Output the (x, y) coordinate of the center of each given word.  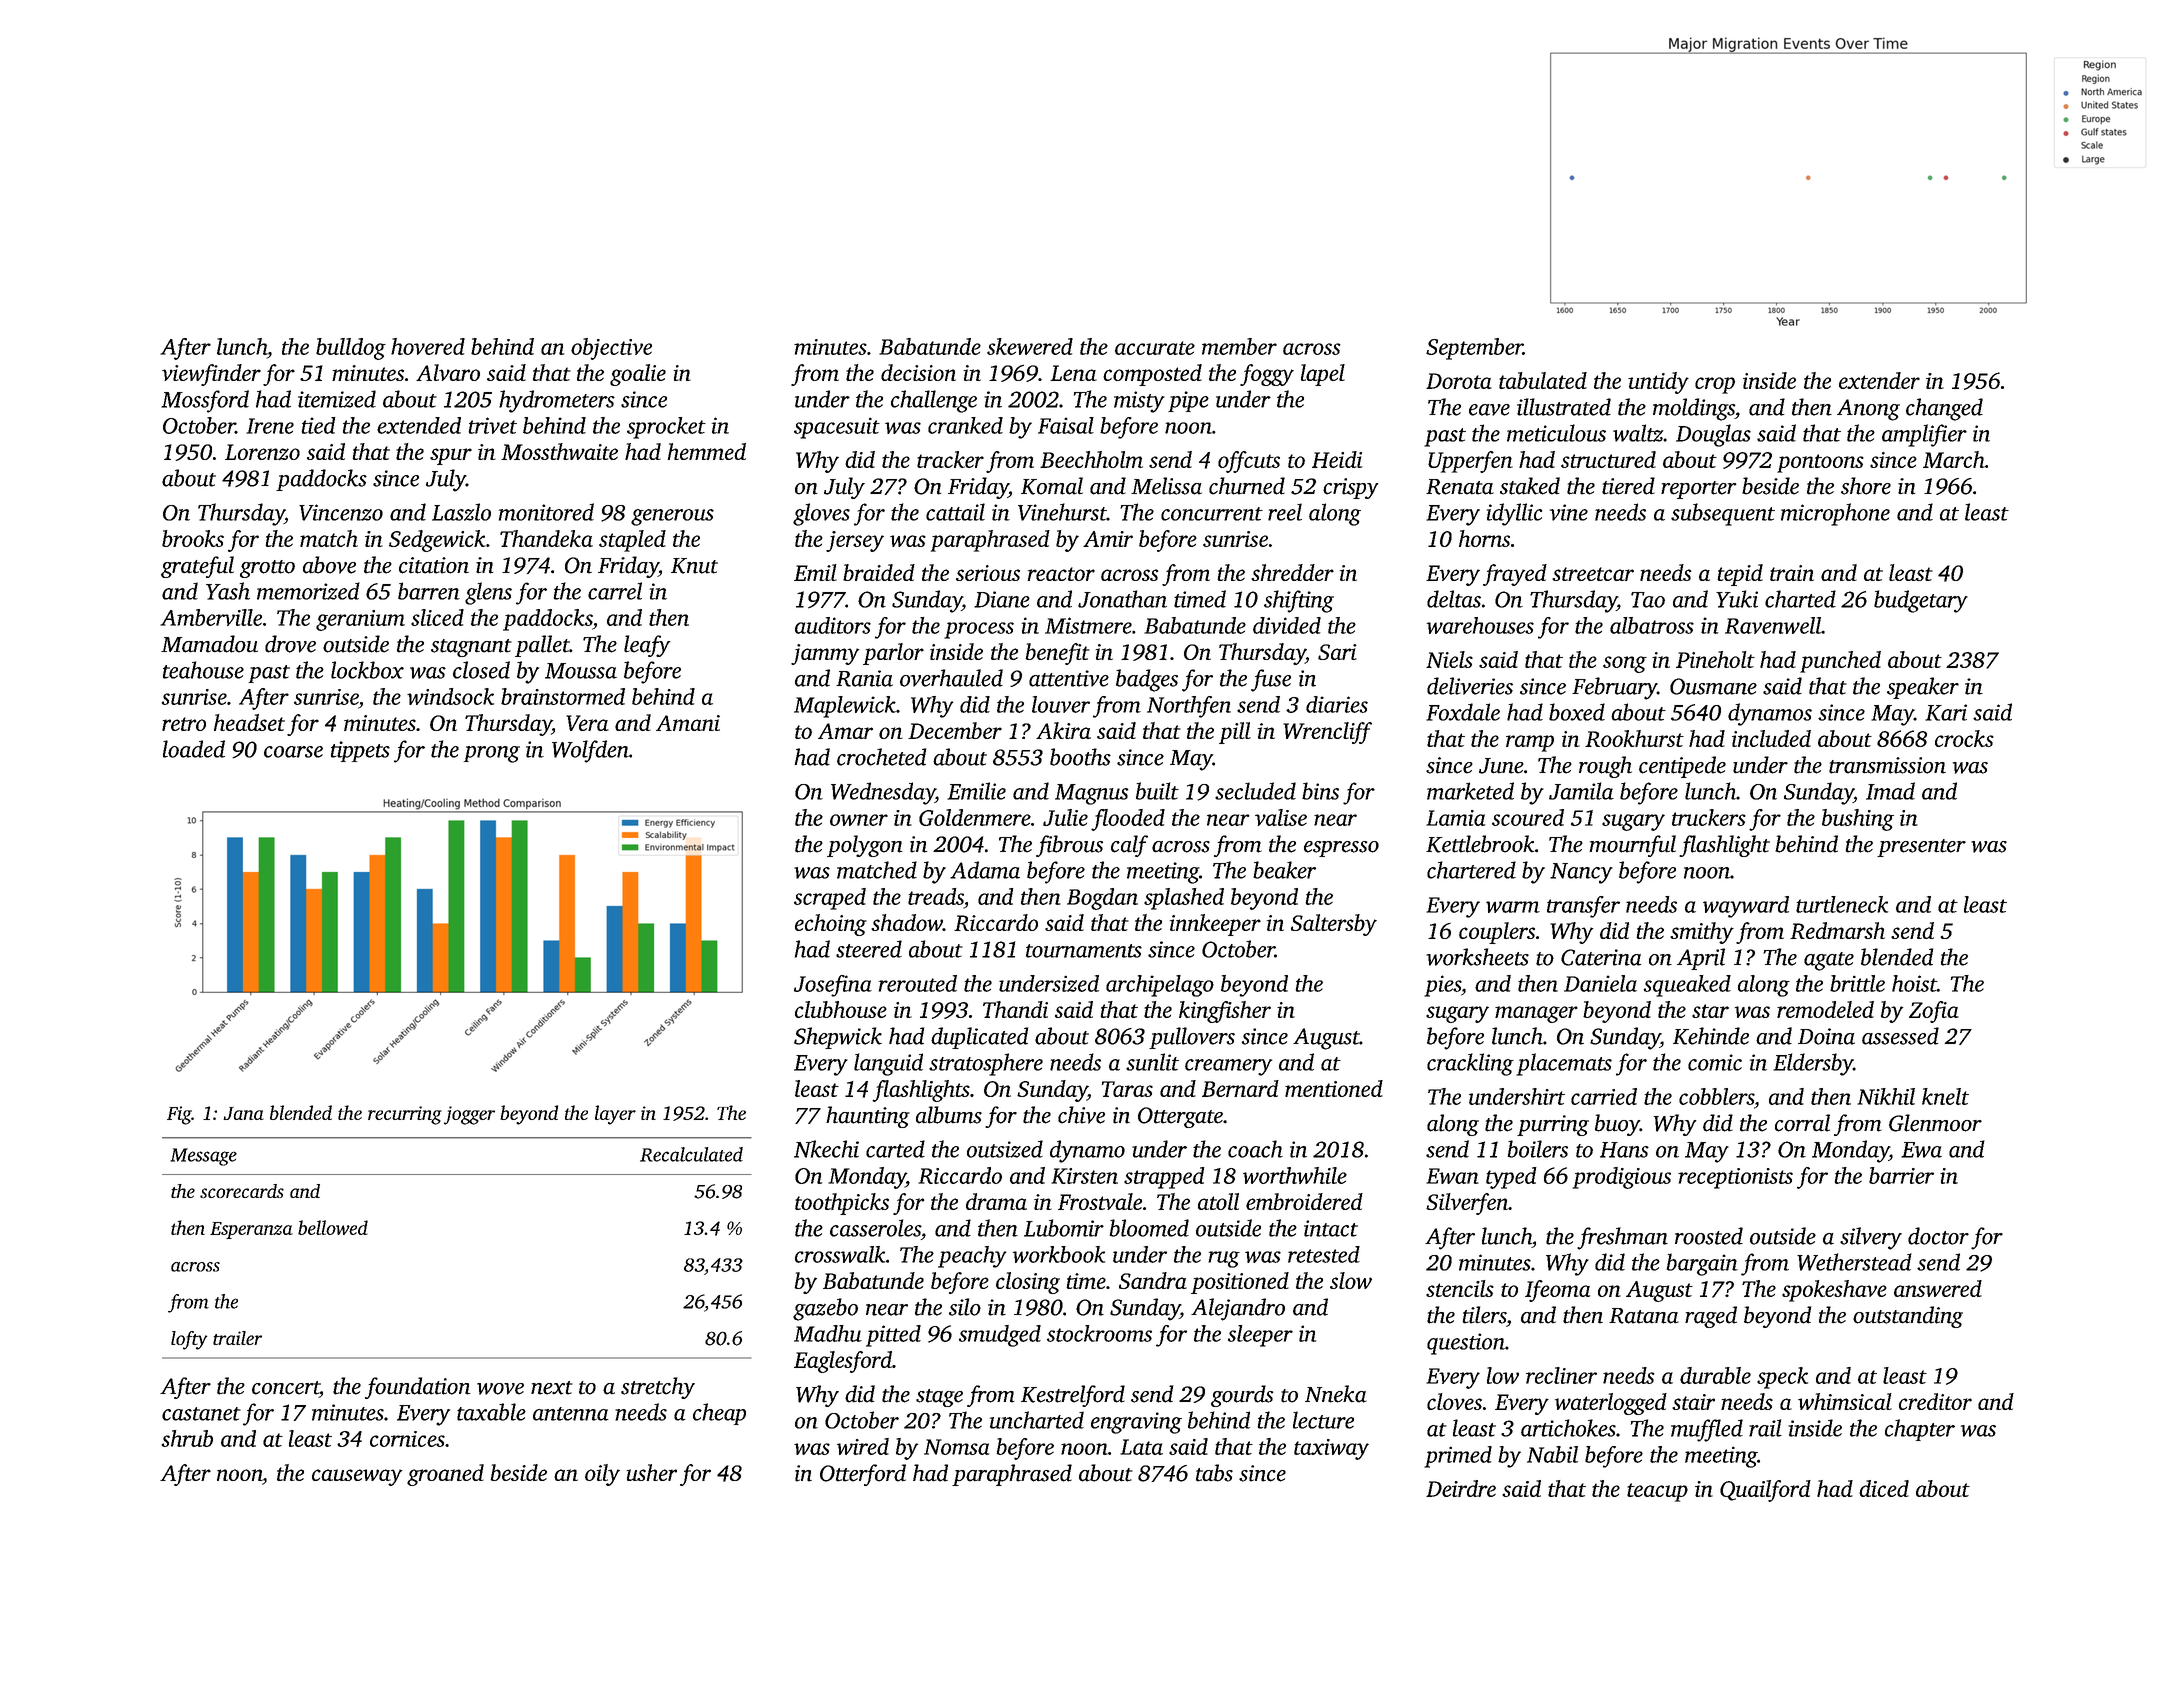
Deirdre (1461, 1488)
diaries (1337, 704)
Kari (1946, 712)
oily (602, 1475)
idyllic (1515, 514)
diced (1884, 1488)
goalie (638, 375)
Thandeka (546, 538)
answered (1938, 1288)
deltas (1454, 599)
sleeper (1260, 1336)
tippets (360, 751)
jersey (855, 541)
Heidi (1337, 459)
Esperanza (251, 1230)
